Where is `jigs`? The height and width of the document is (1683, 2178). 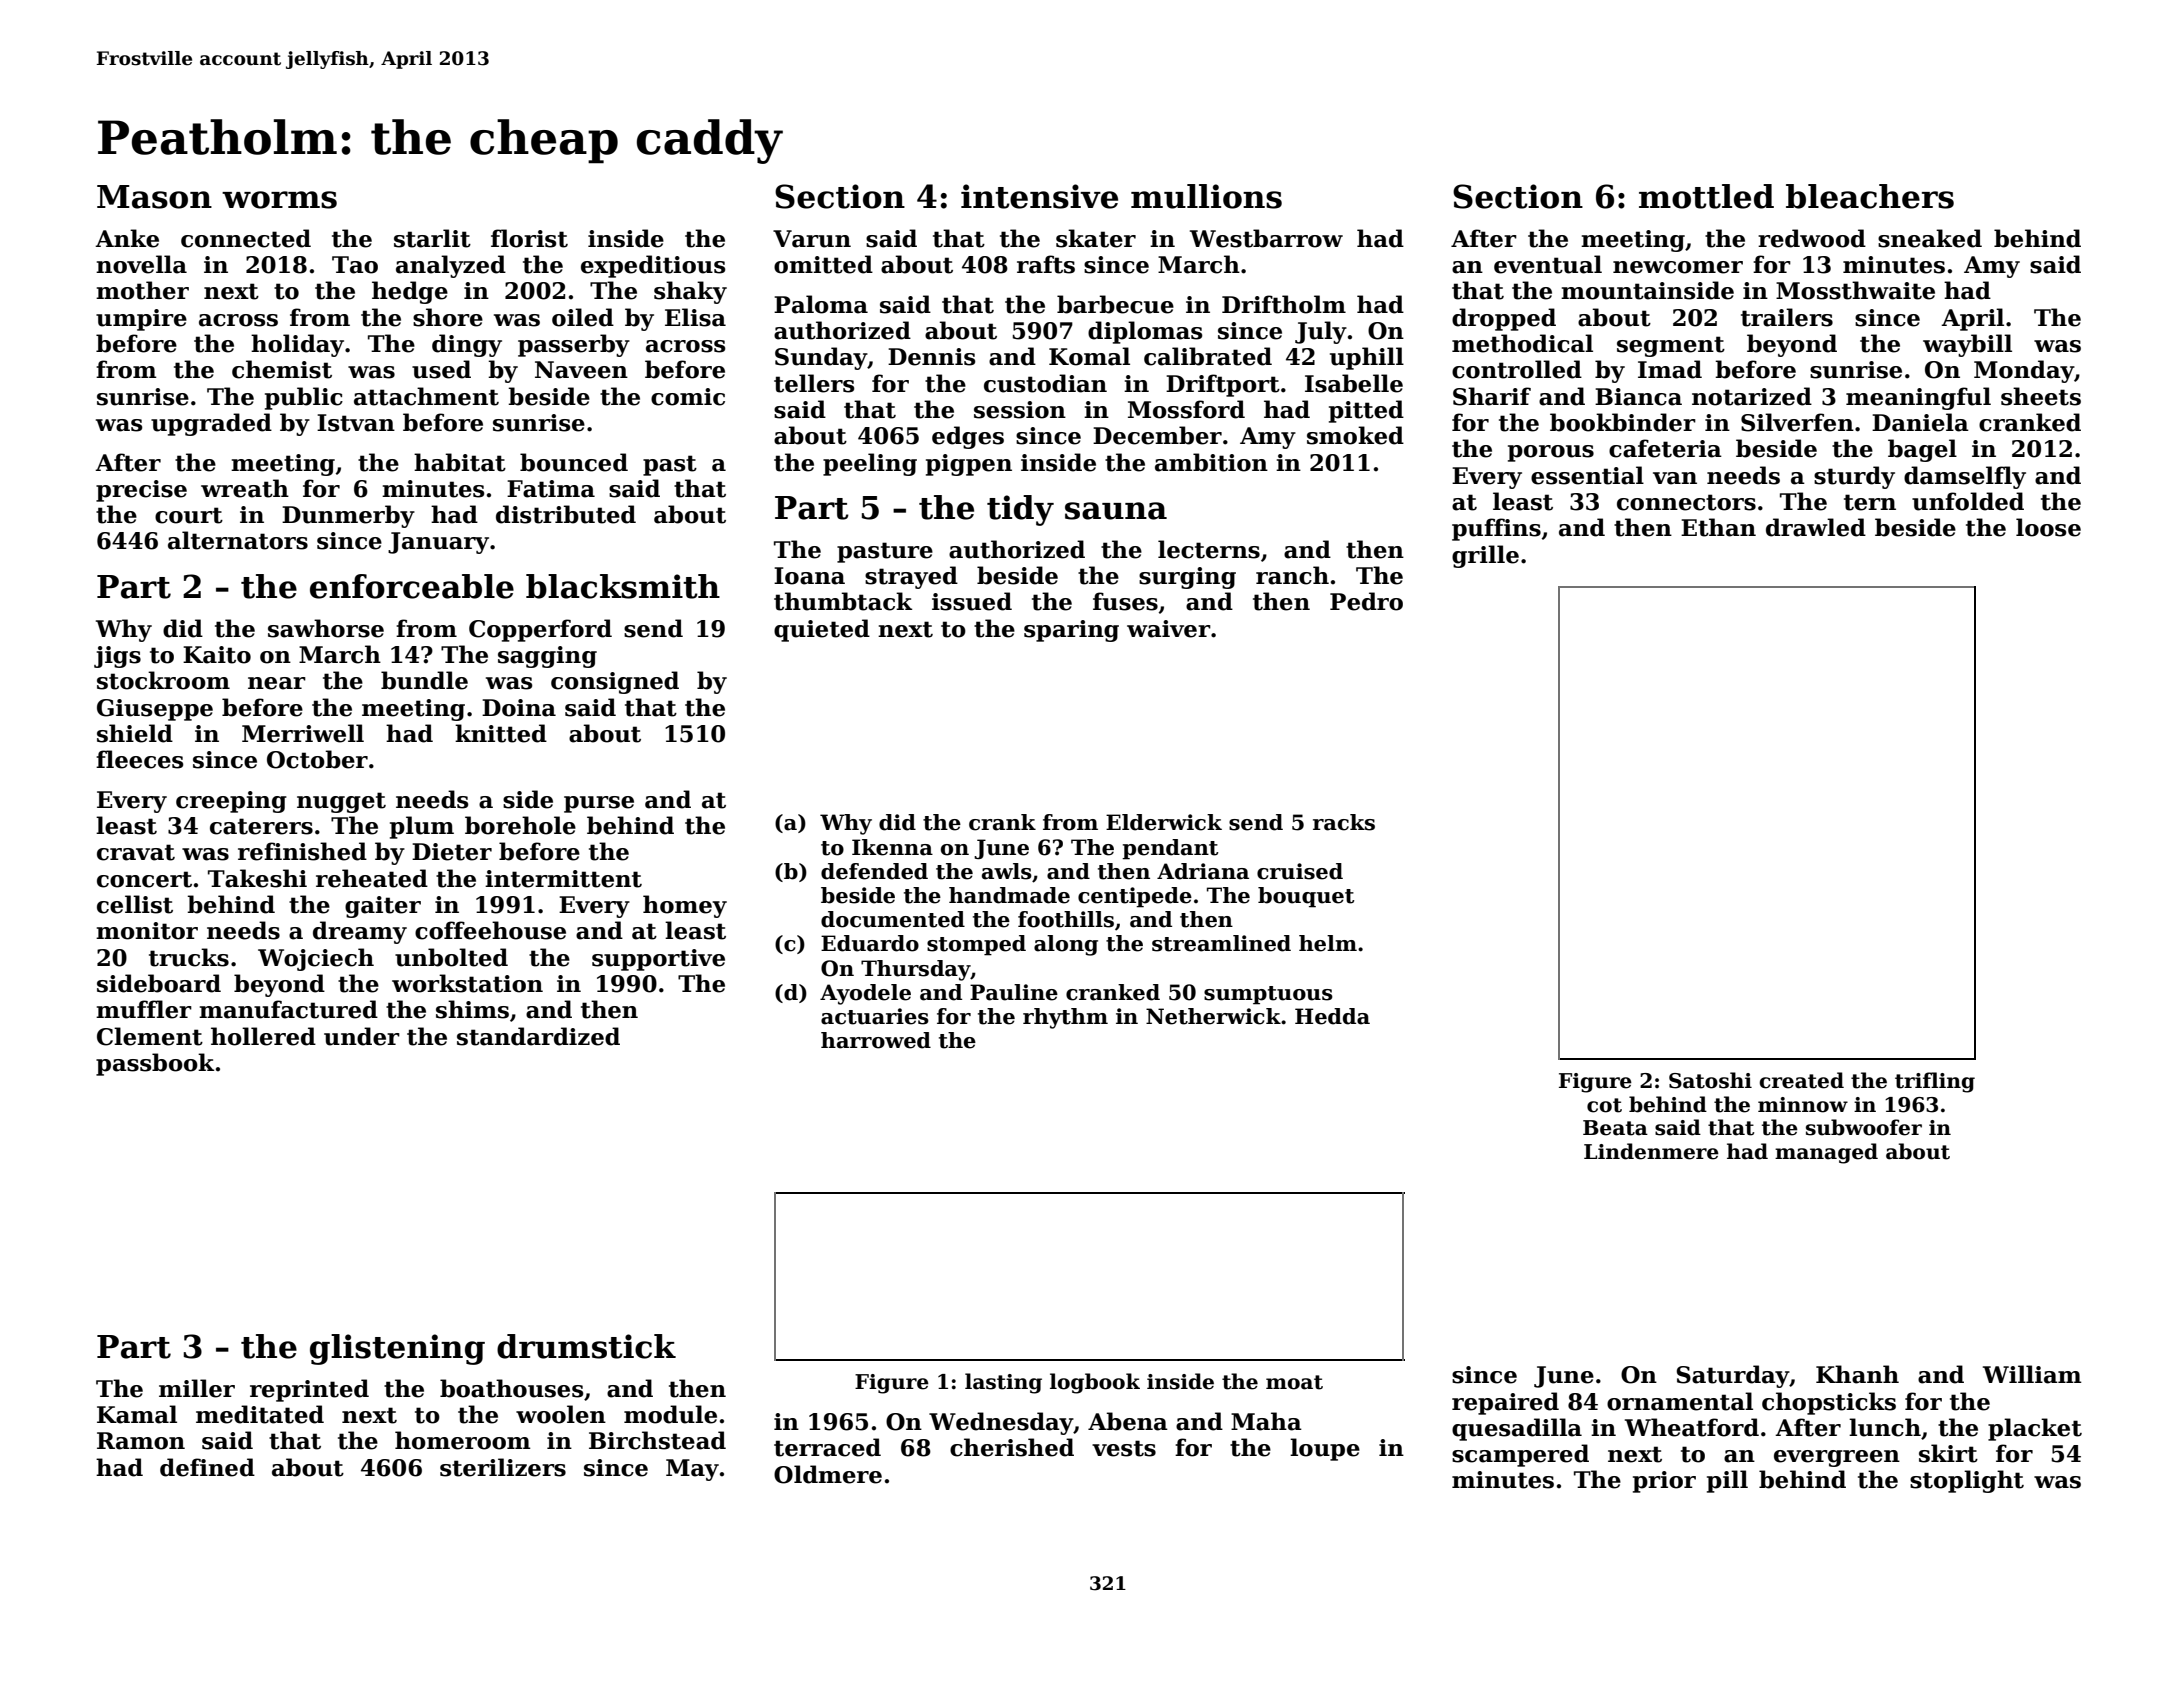 jigs is located at coordinates (117, 657).
